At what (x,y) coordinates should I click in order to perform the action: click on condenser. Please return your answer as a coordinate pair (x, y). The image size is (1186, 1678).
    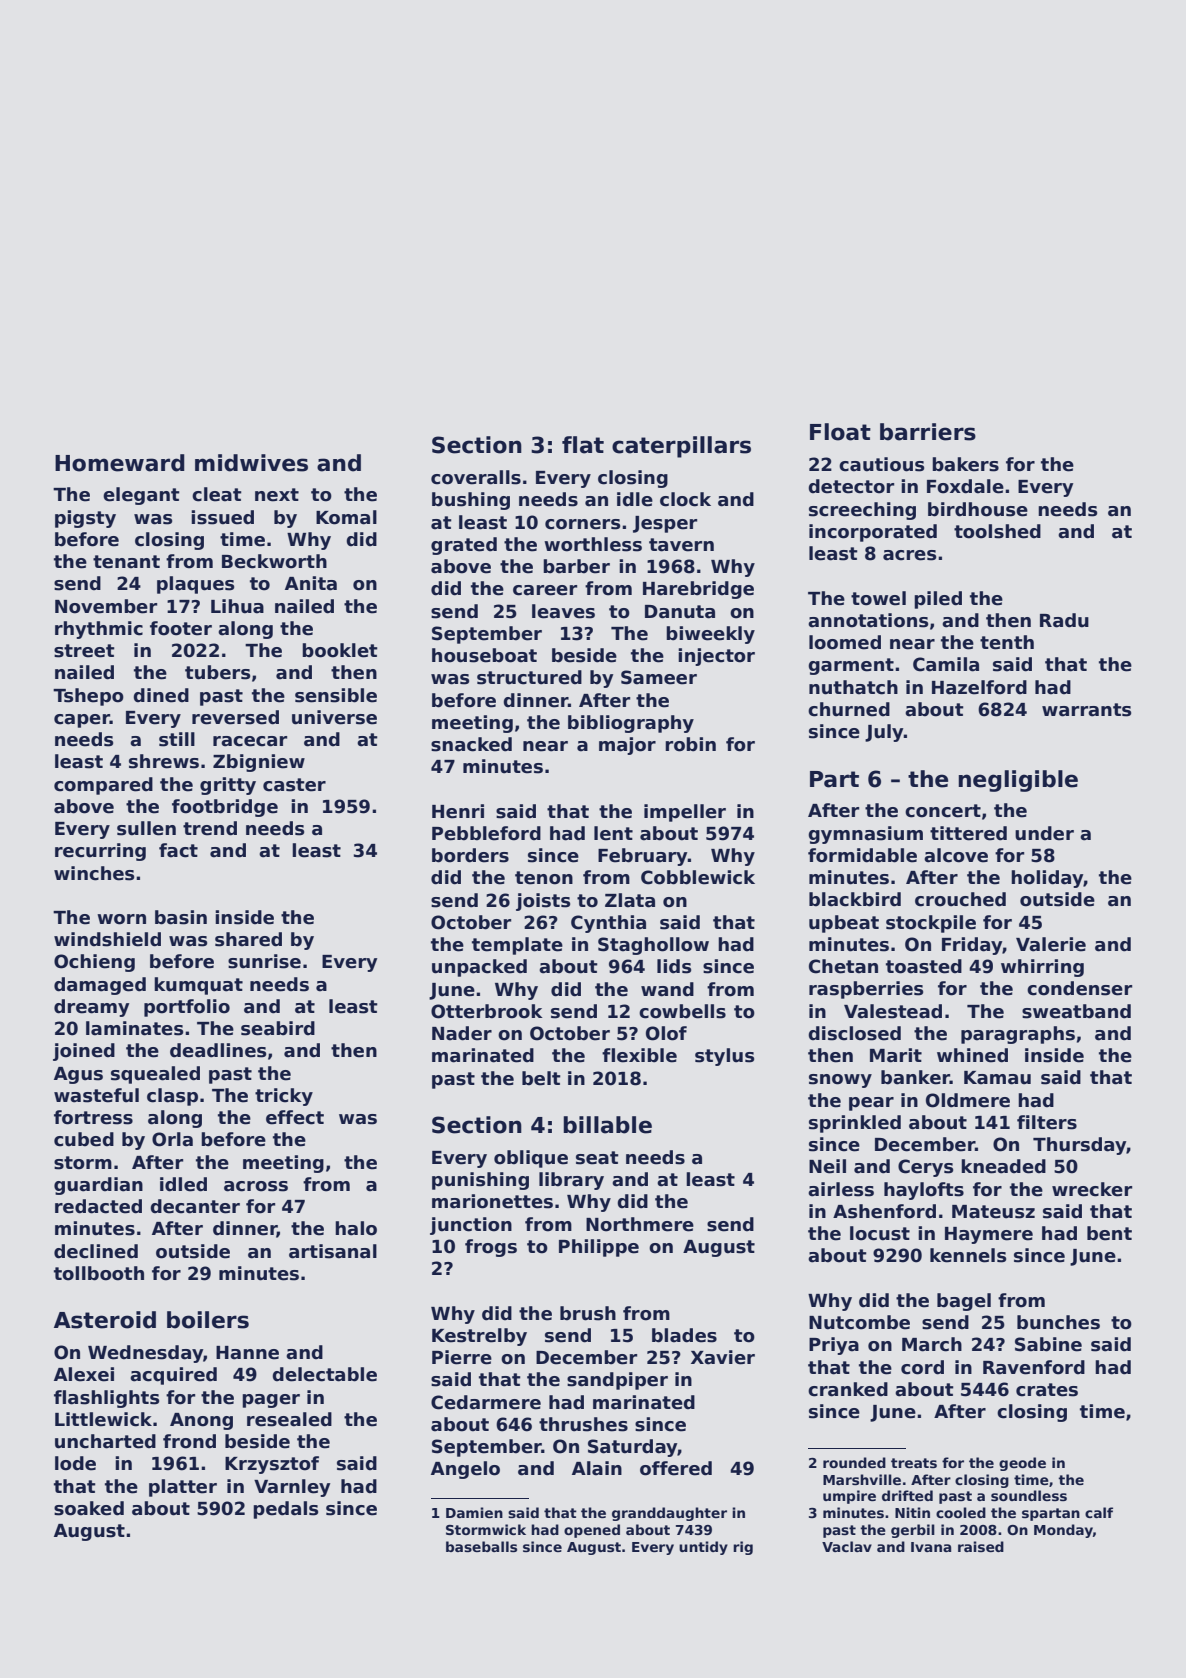
    Looking at the image, I should click on (1079, 988).
